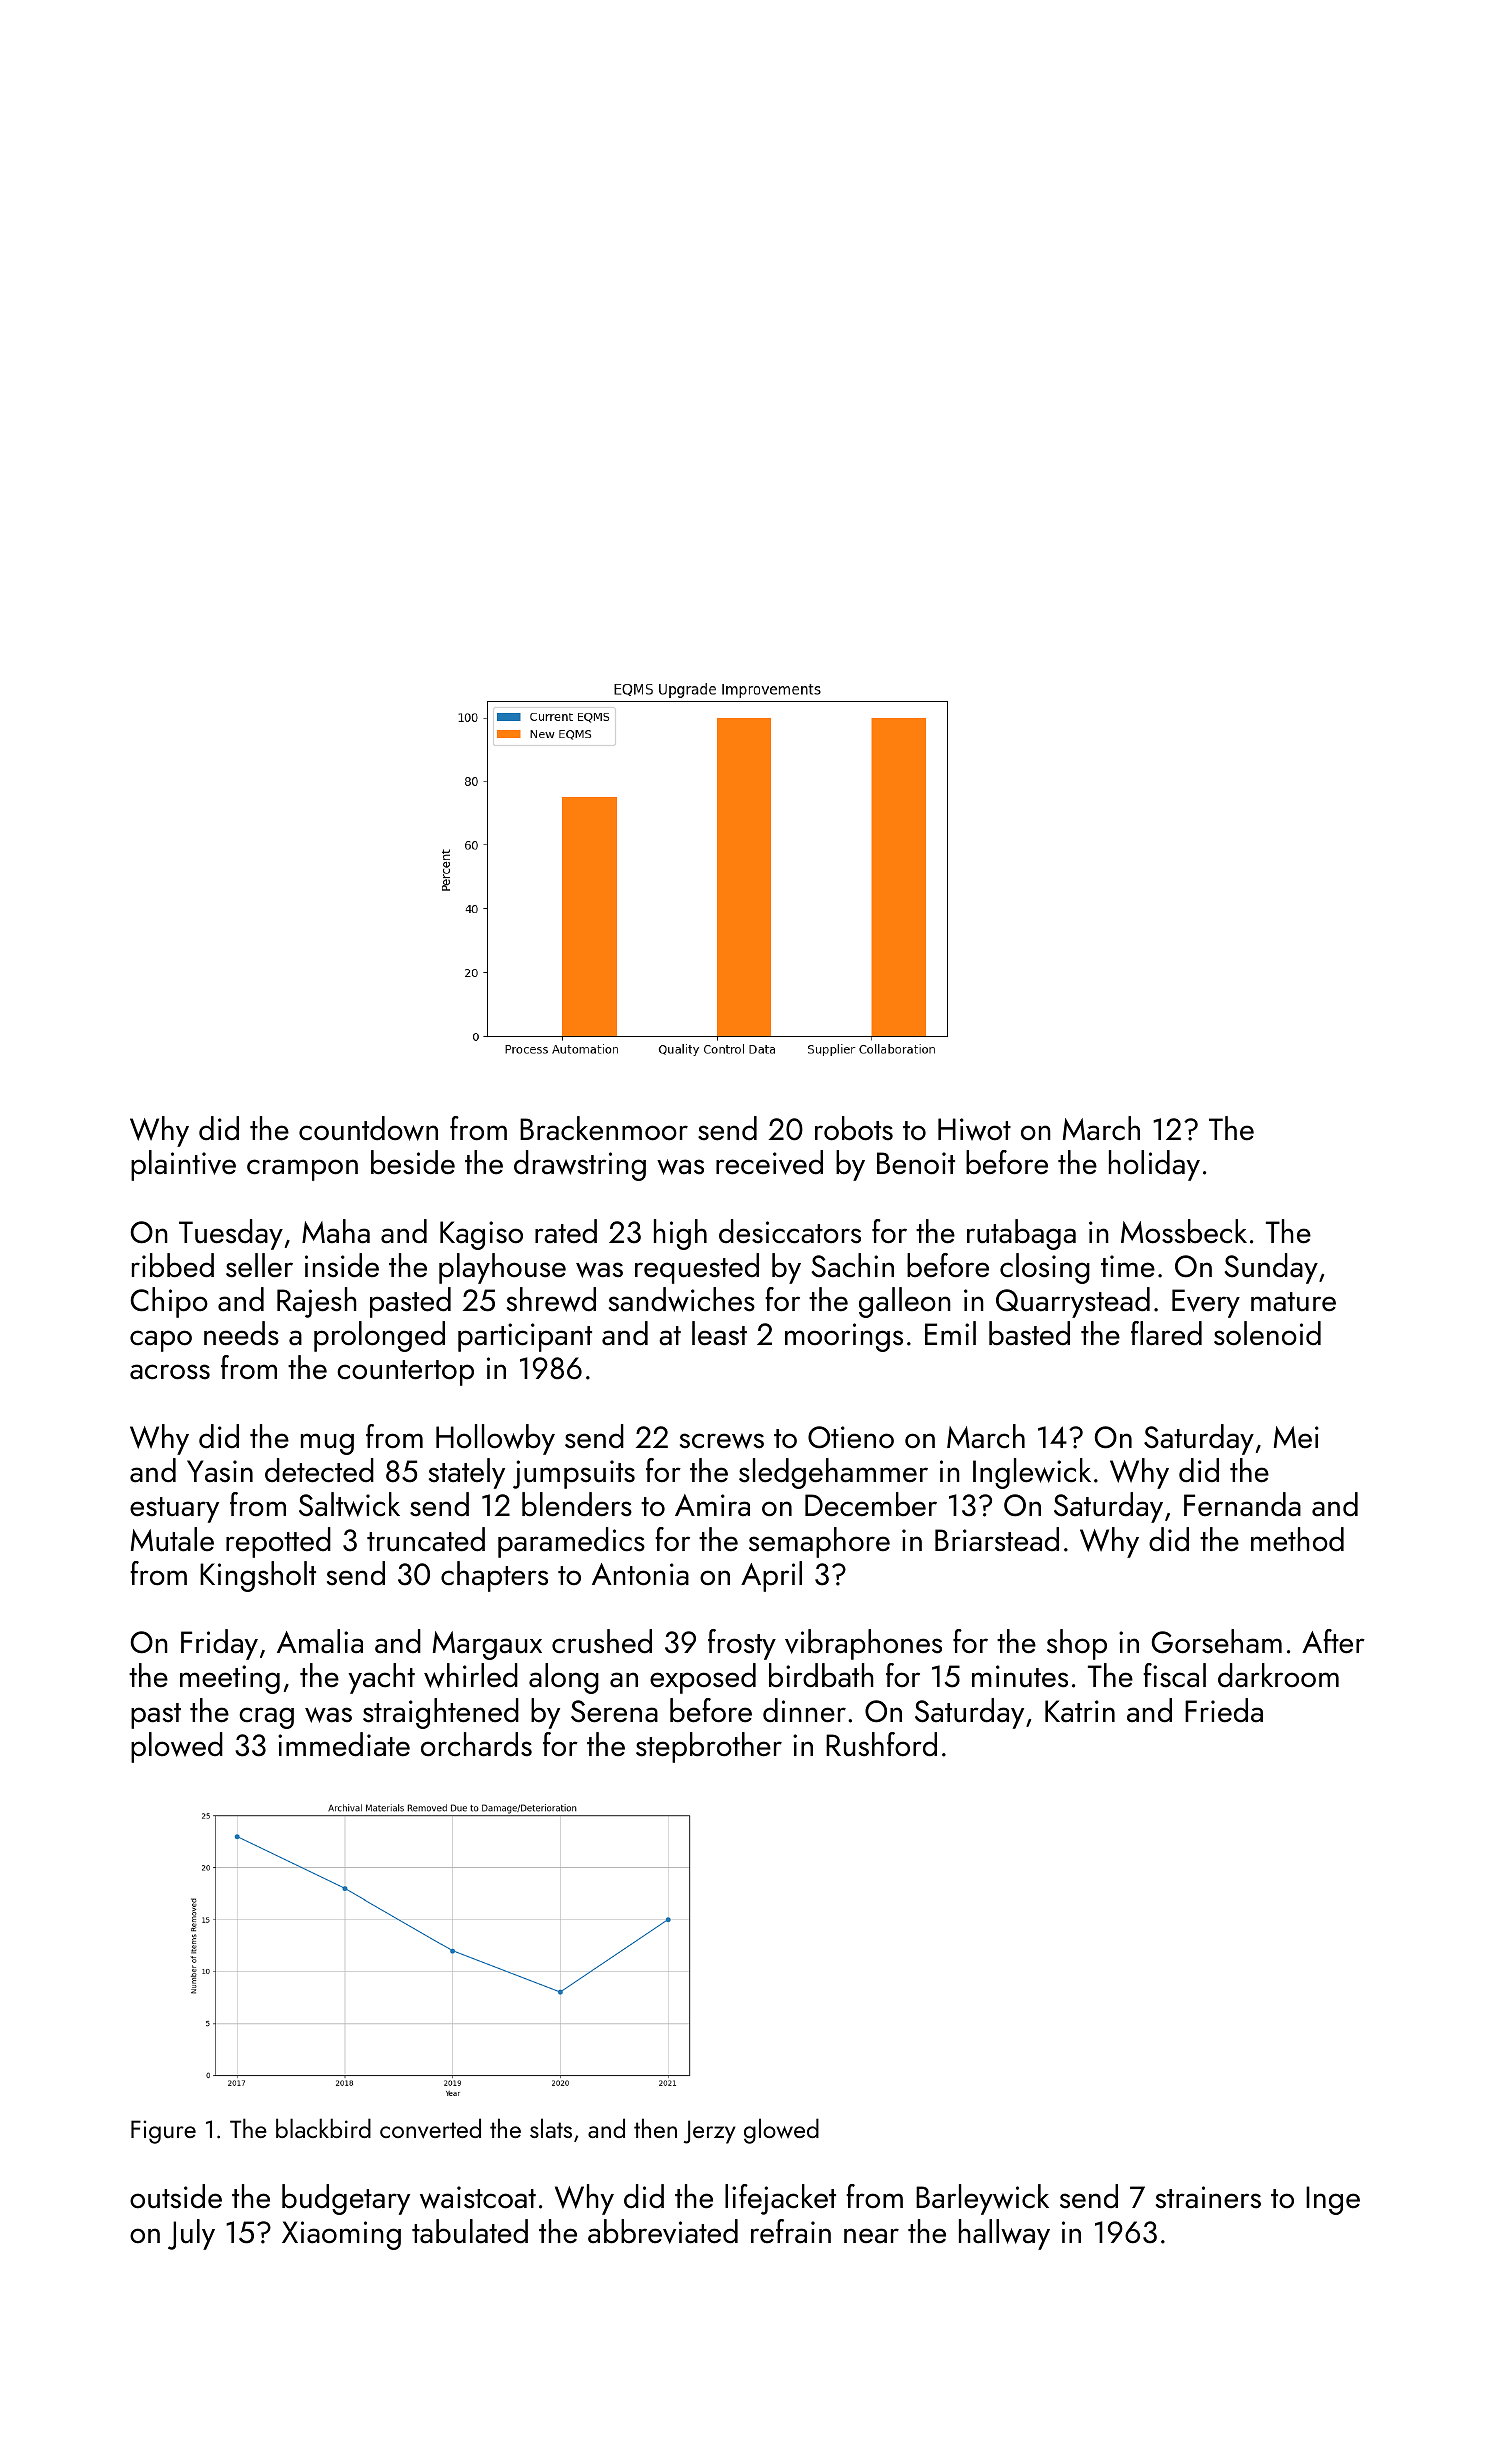 Image resolution: width=1496 pixels, height=2464 pixels. I want to click on holiday, so click(1154, 1165).
